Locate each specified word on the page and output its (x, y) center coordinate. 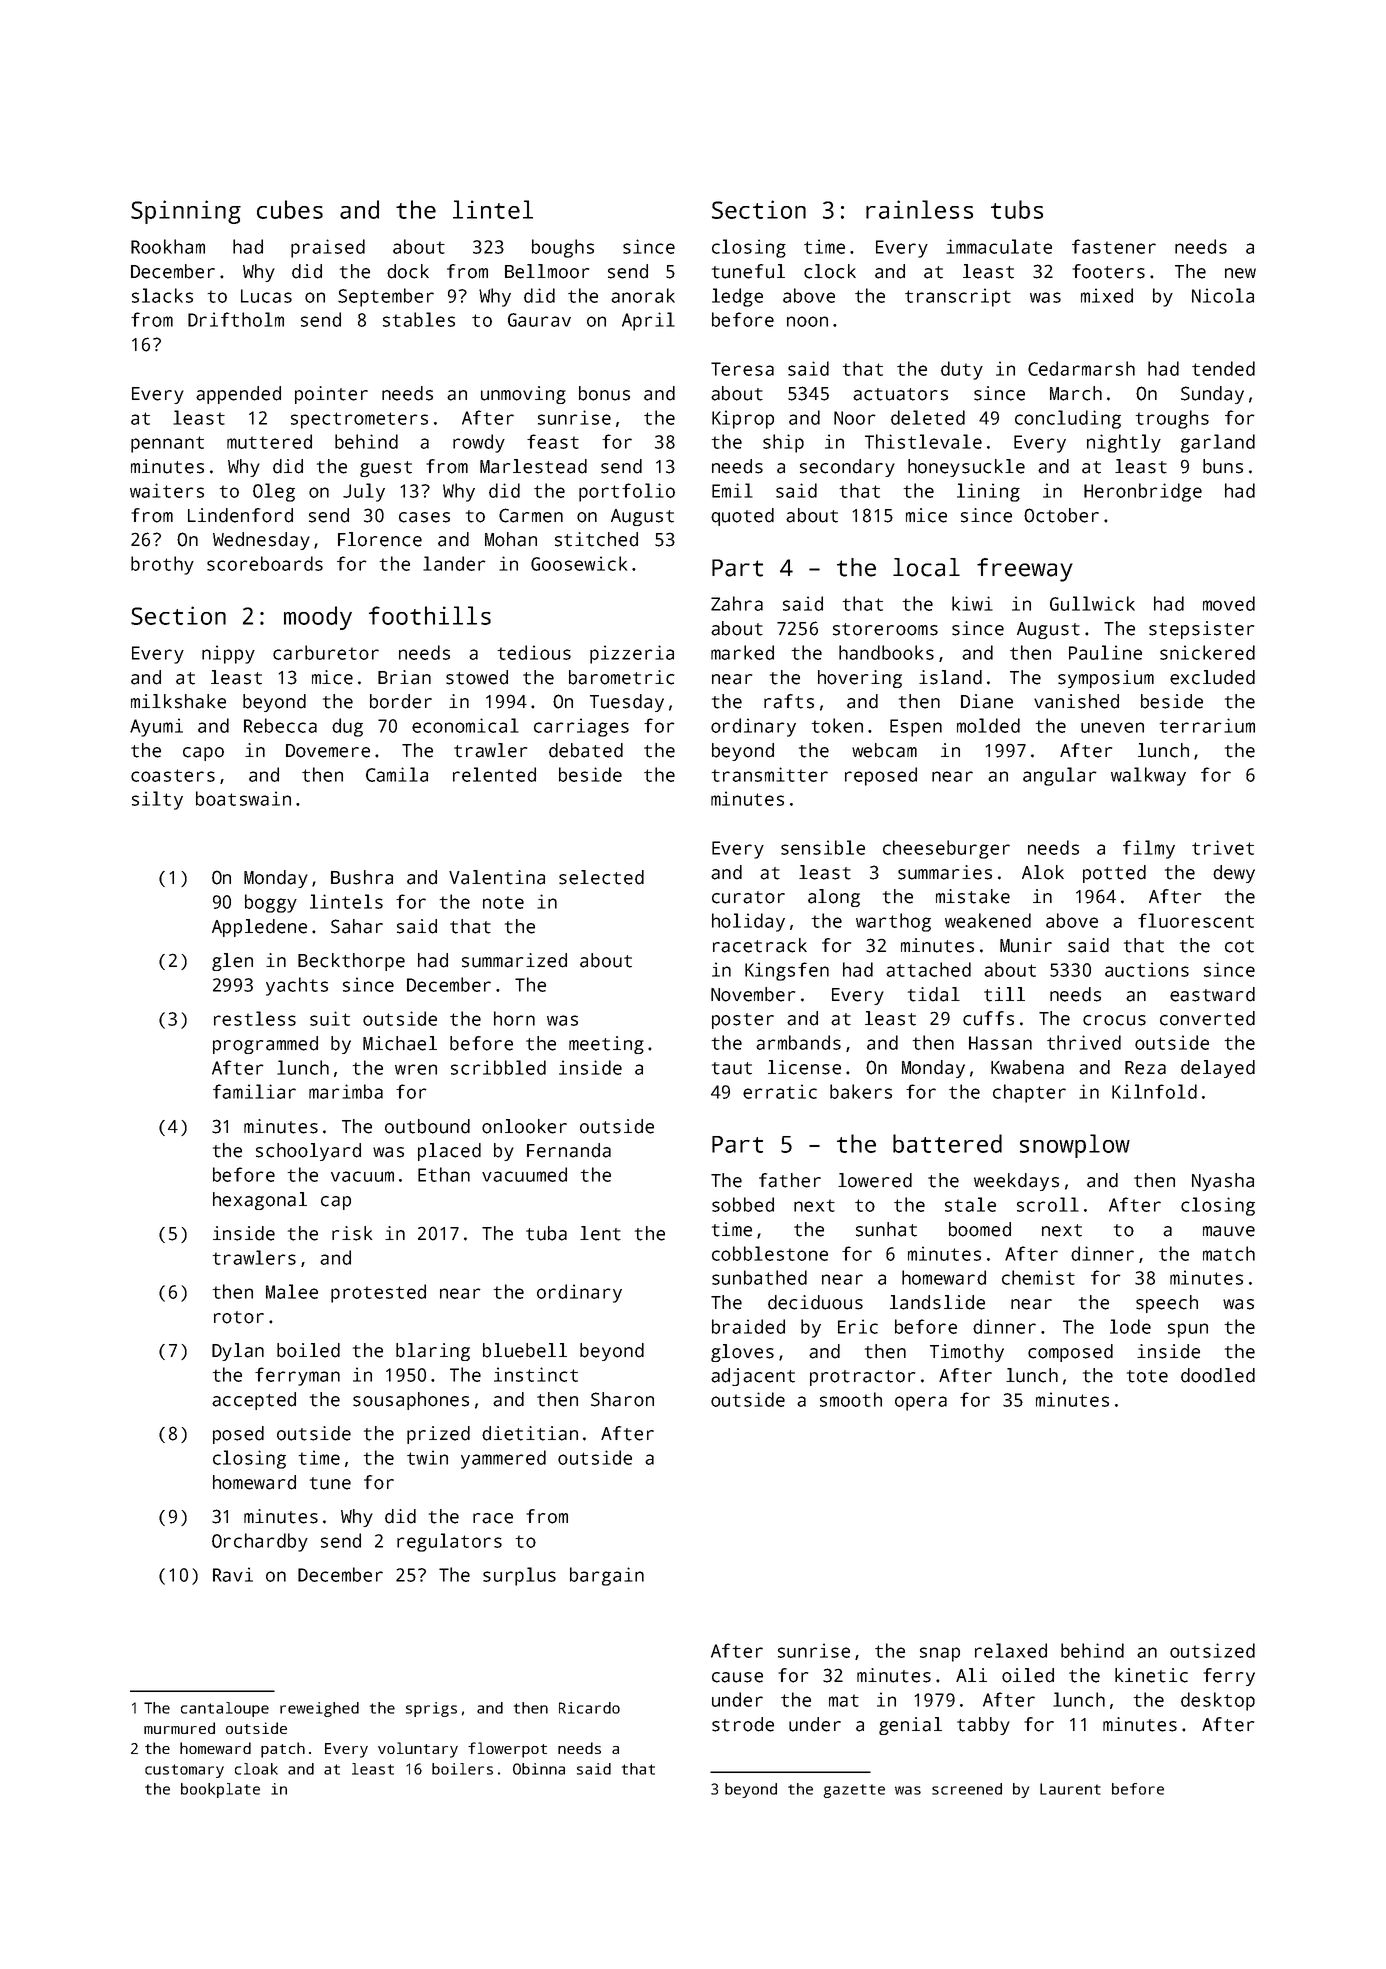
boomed (980, 1229)
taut (732, 1068)
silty (157, 800)
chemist (1038, 1277)
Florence (380, 539)
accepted (254, 1401)
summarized (514, 960)
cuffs (988, 1018)
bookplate (220, 1790)
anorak (643, 295)
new (1240, 273)
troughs (1172, 419)
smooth (851, 1399)
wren (416, 1069)
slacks (162, 295)
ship (783, 443)
